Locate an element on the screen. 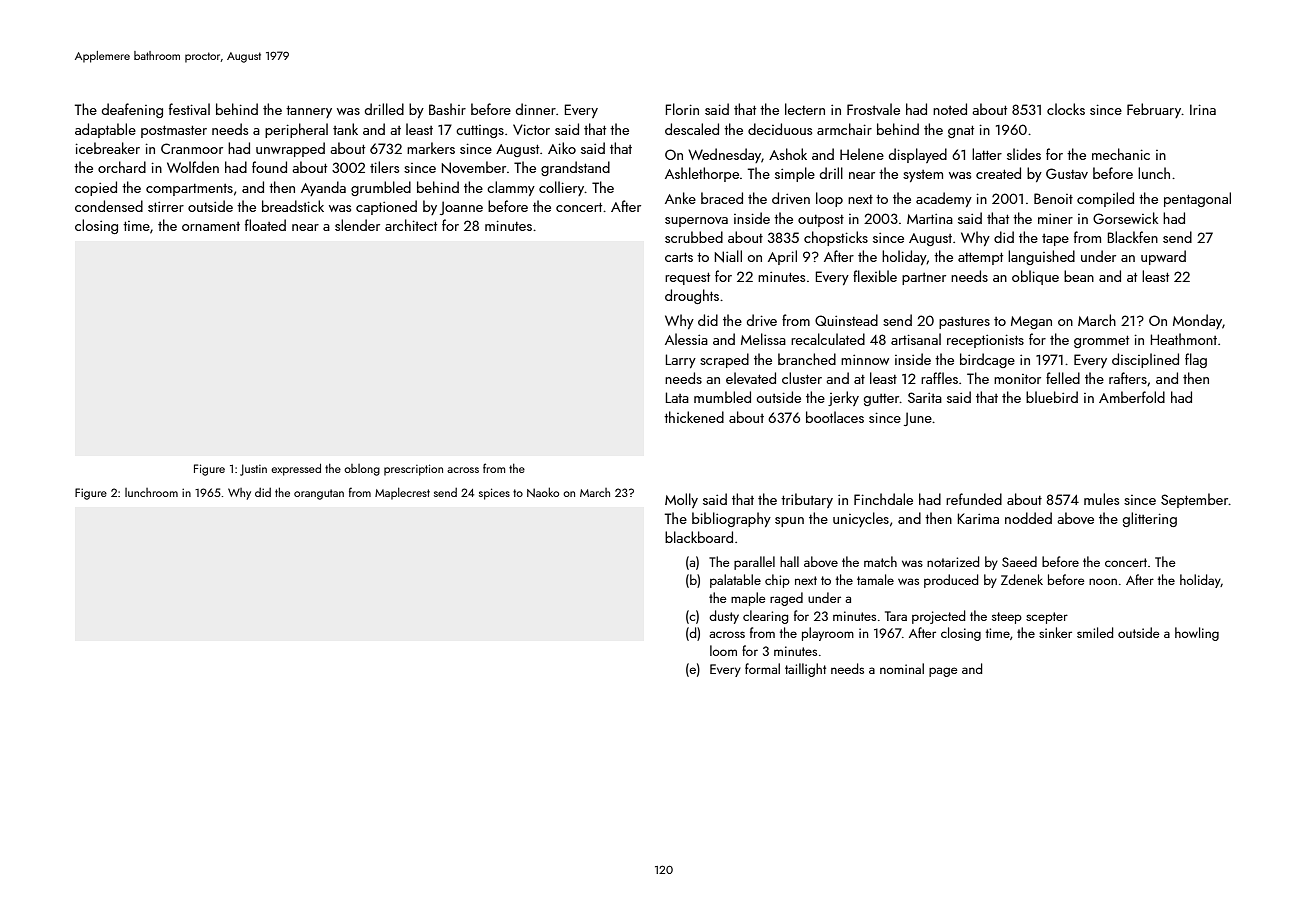 This screenshot has width=1308, height=924. formal is located at coordinates (762, 668).
